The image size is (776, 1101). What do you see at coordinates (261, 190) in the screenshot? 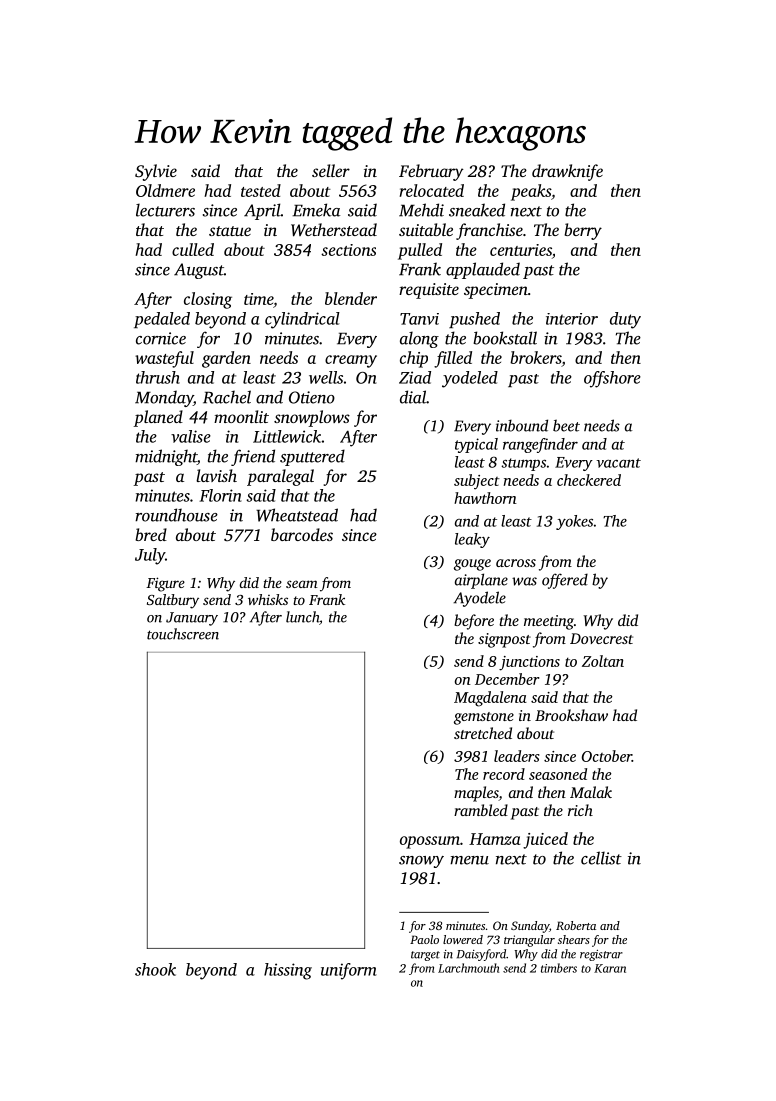
I see `tested` at bounding box center [261, 190].
